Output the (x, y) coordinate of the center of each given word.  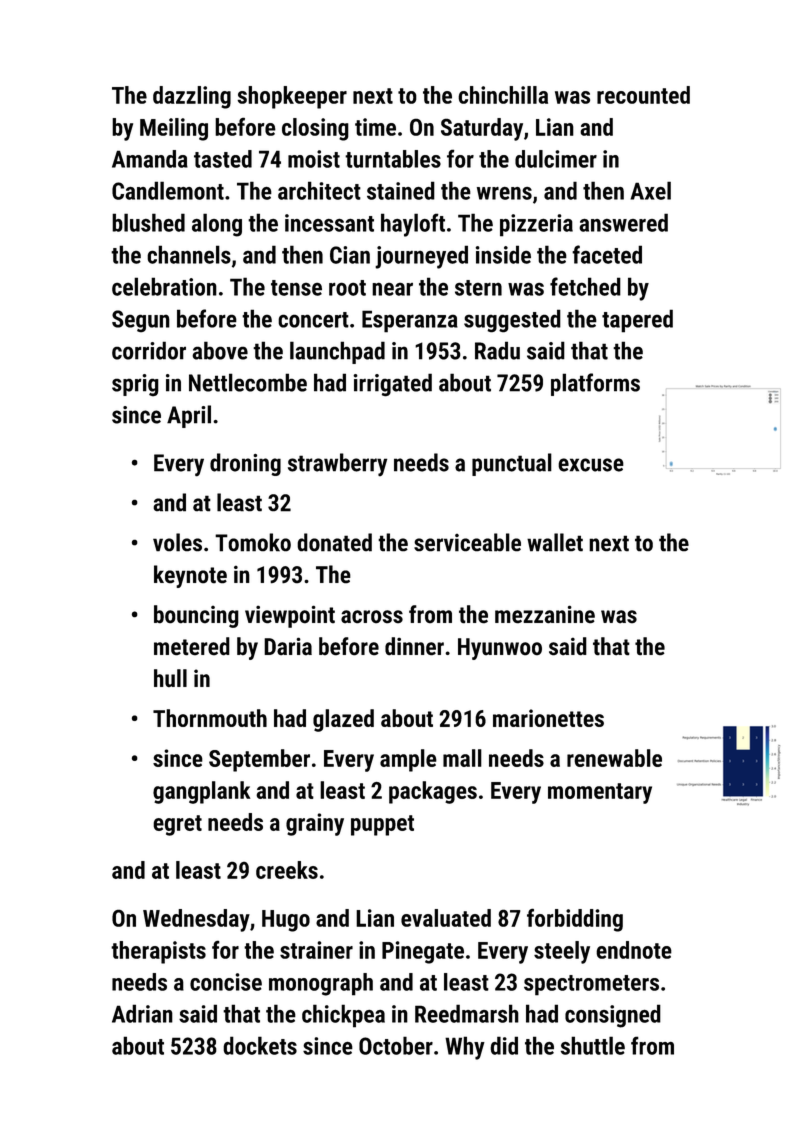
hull (170, 678)
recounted (643, 95)
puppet (382, 825)
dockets (260, 1045)
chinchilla (503, 95)
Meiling (174, 129)
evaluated (446, 918)
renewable (614, 758)
